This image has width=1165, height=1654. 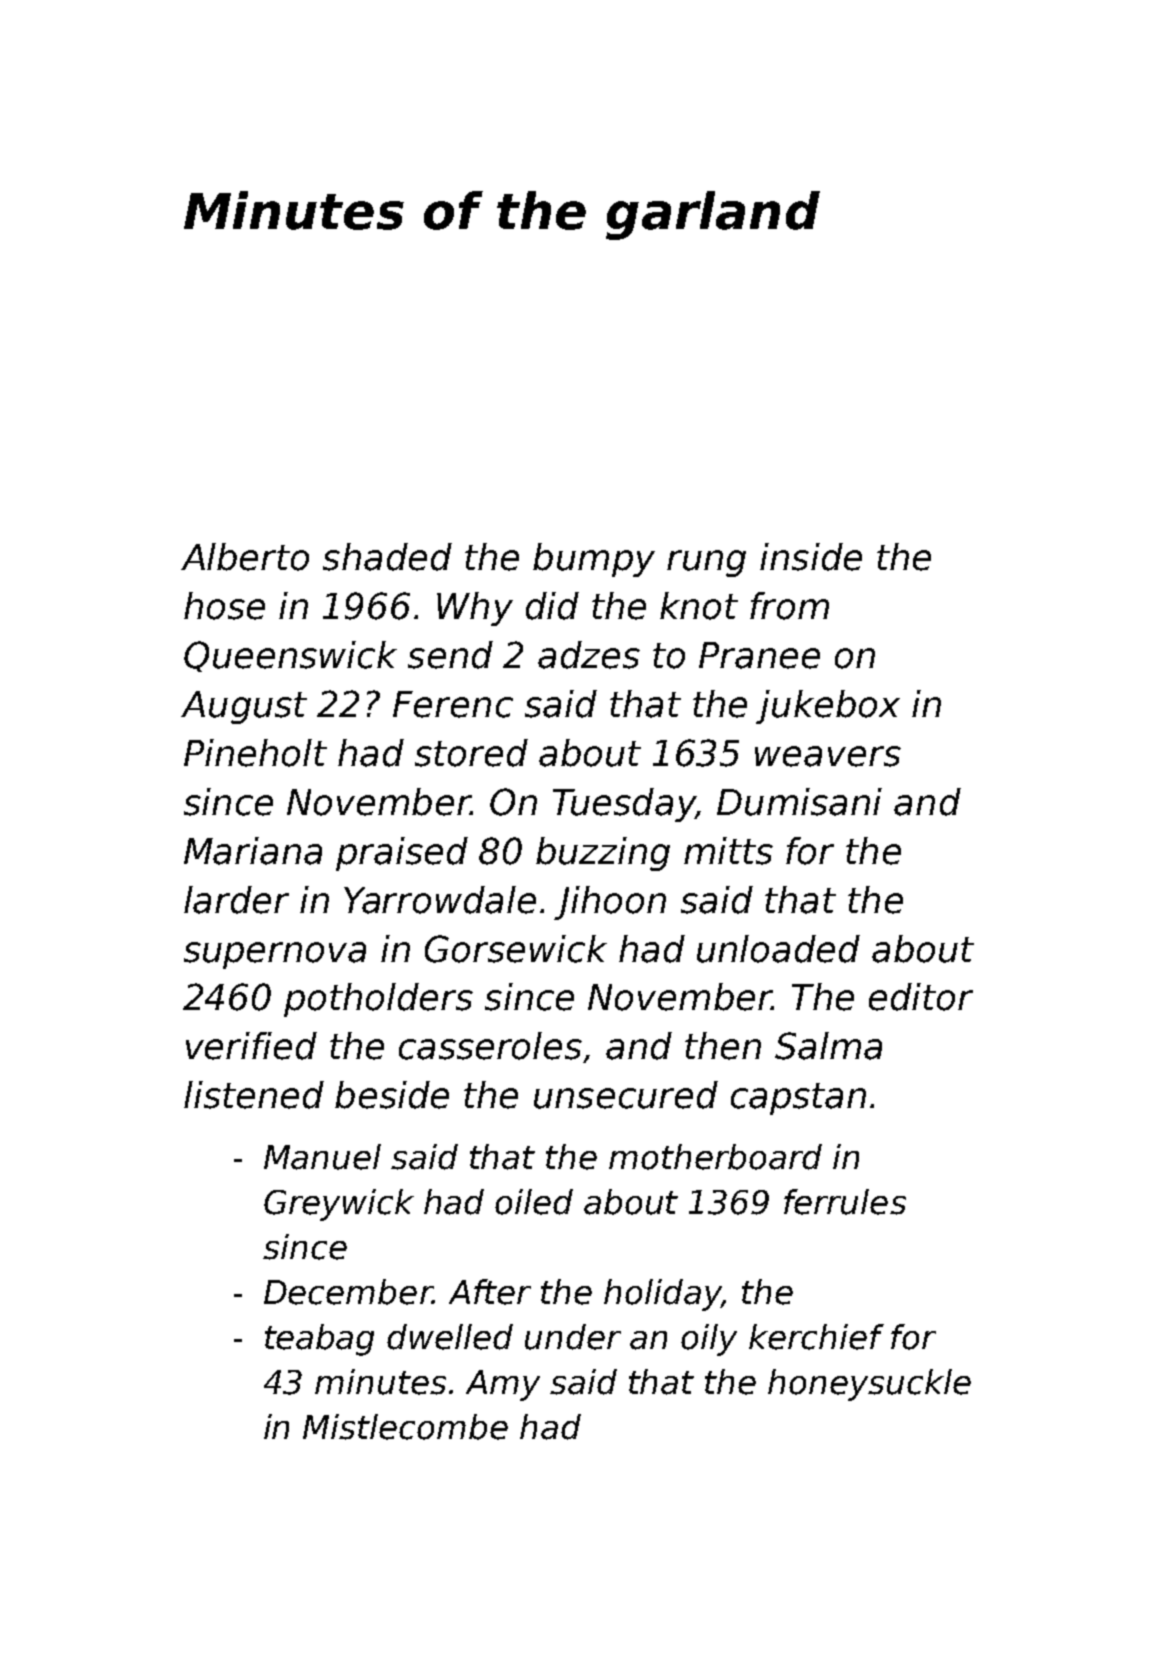 I want to click on honeysuckle, so click(x=869, y=1385).
